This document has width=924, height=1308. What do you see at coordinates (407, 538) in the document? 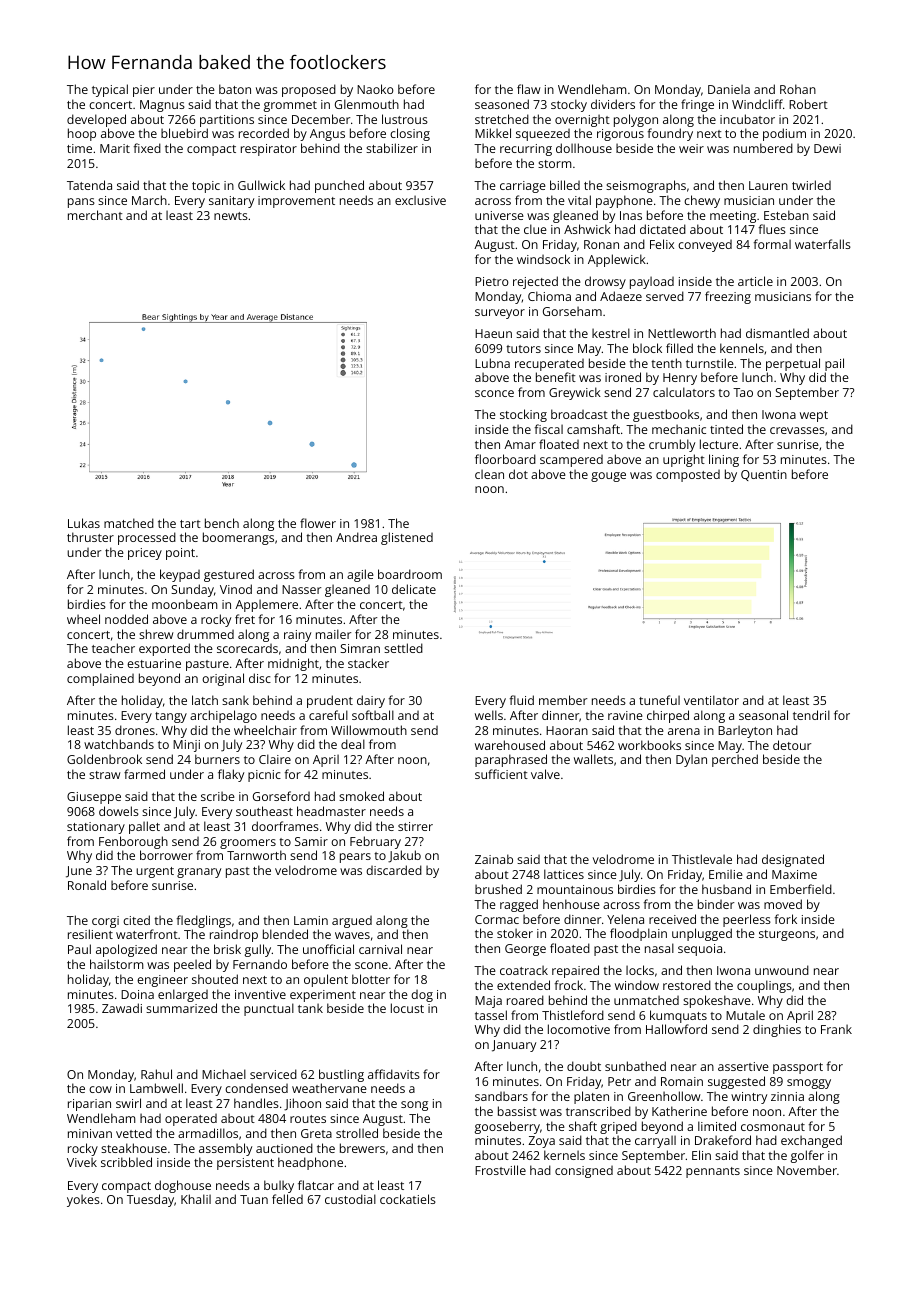
I see `glistened` at bounding box center [407, 538].
